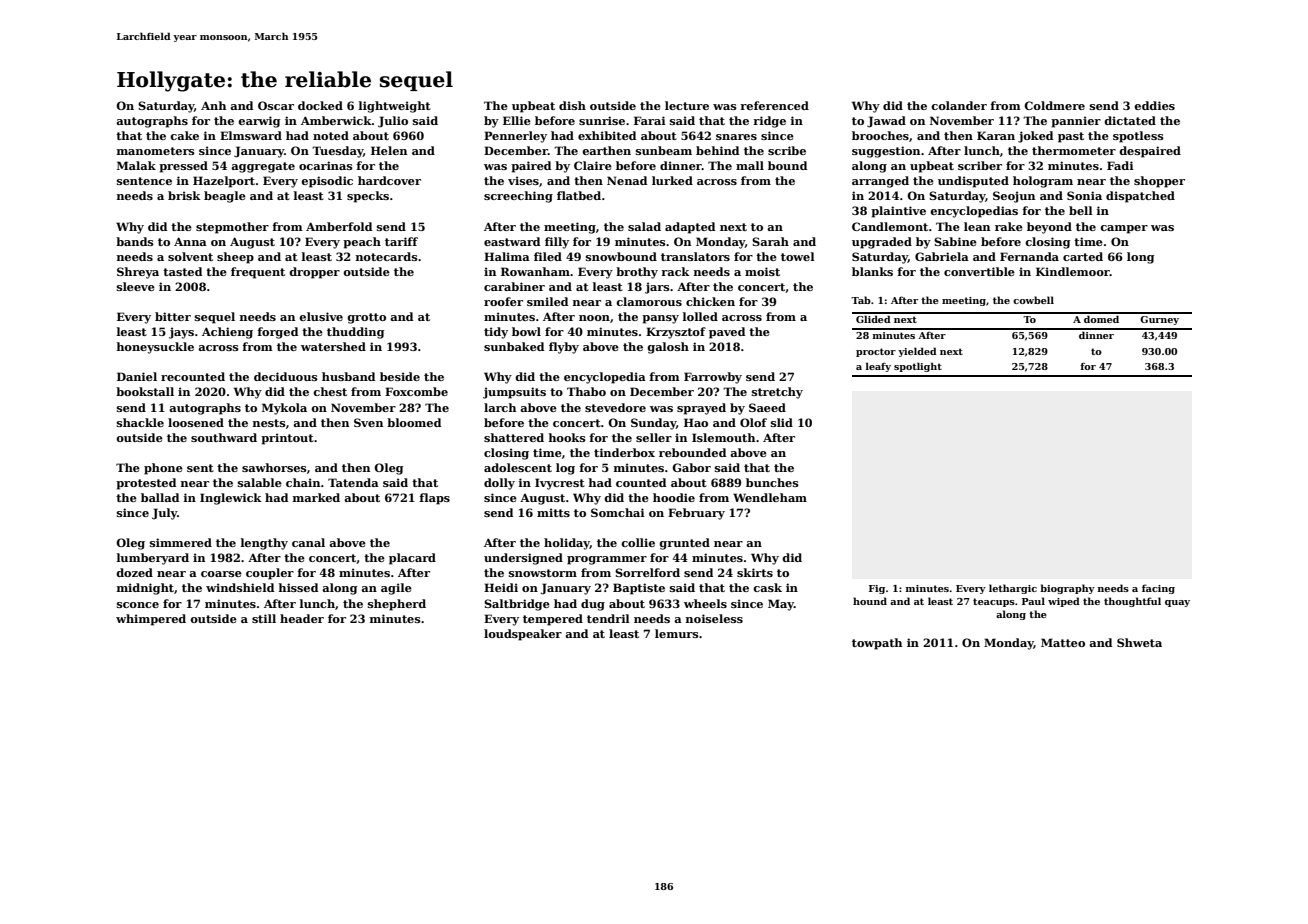 The image size is (1308, 924). What do you see at coordinates (755, 572) in the screenshot?
I see `skirts` at bounding box center [755, 572].
